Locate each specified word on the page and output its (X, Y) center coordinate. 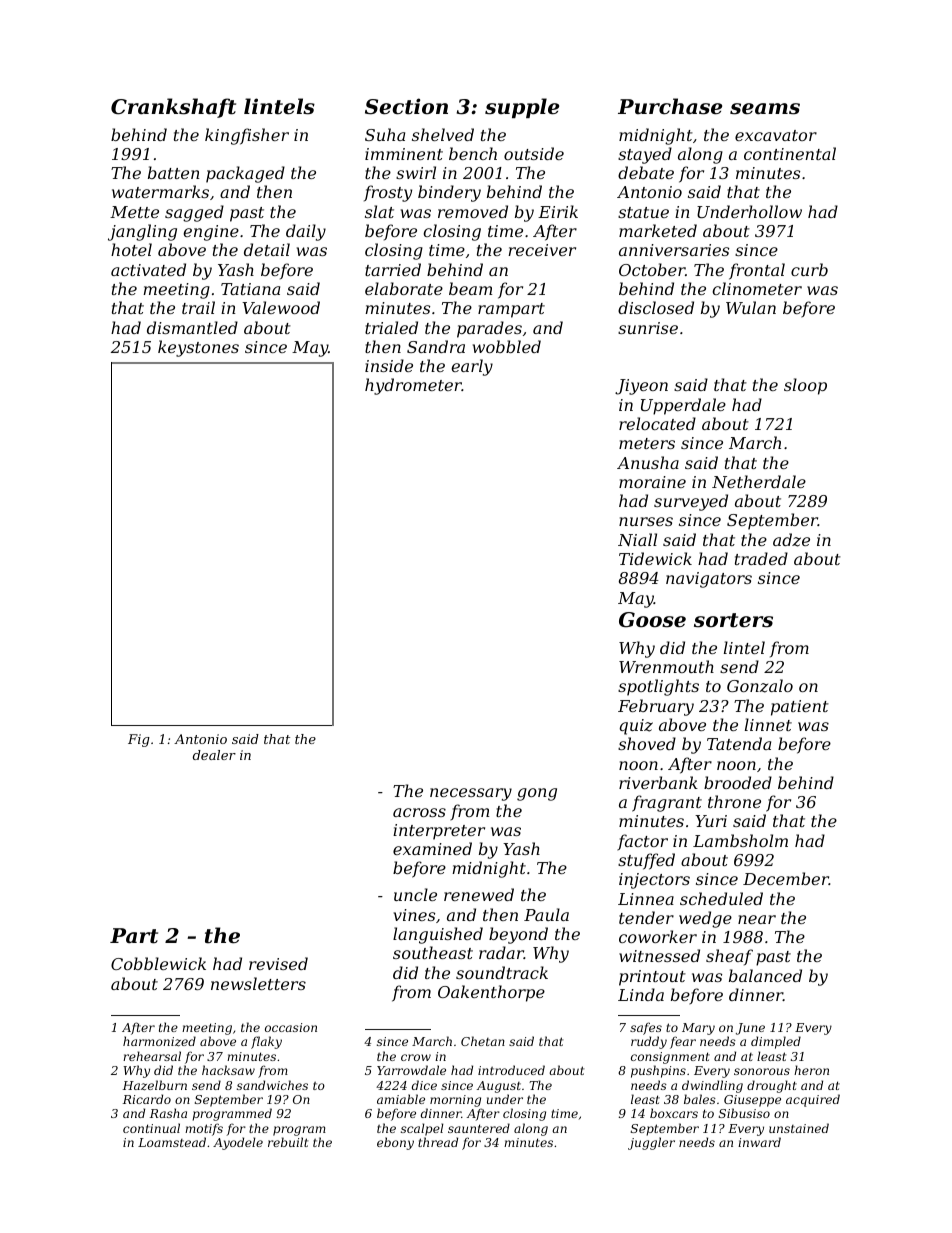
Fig (139, 740)
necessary (471, 794)
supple (522, 108)
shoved (647, 743)
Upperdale (683, 406)
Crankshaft (173, 108)
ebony (395, 1143)
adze (791, 540)
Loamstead (172, 1142)
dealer (214, 755)
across (419, 812)
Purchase (670, 106)
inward (759, 1142)
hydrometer (413, 386)
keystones (198, 348)
